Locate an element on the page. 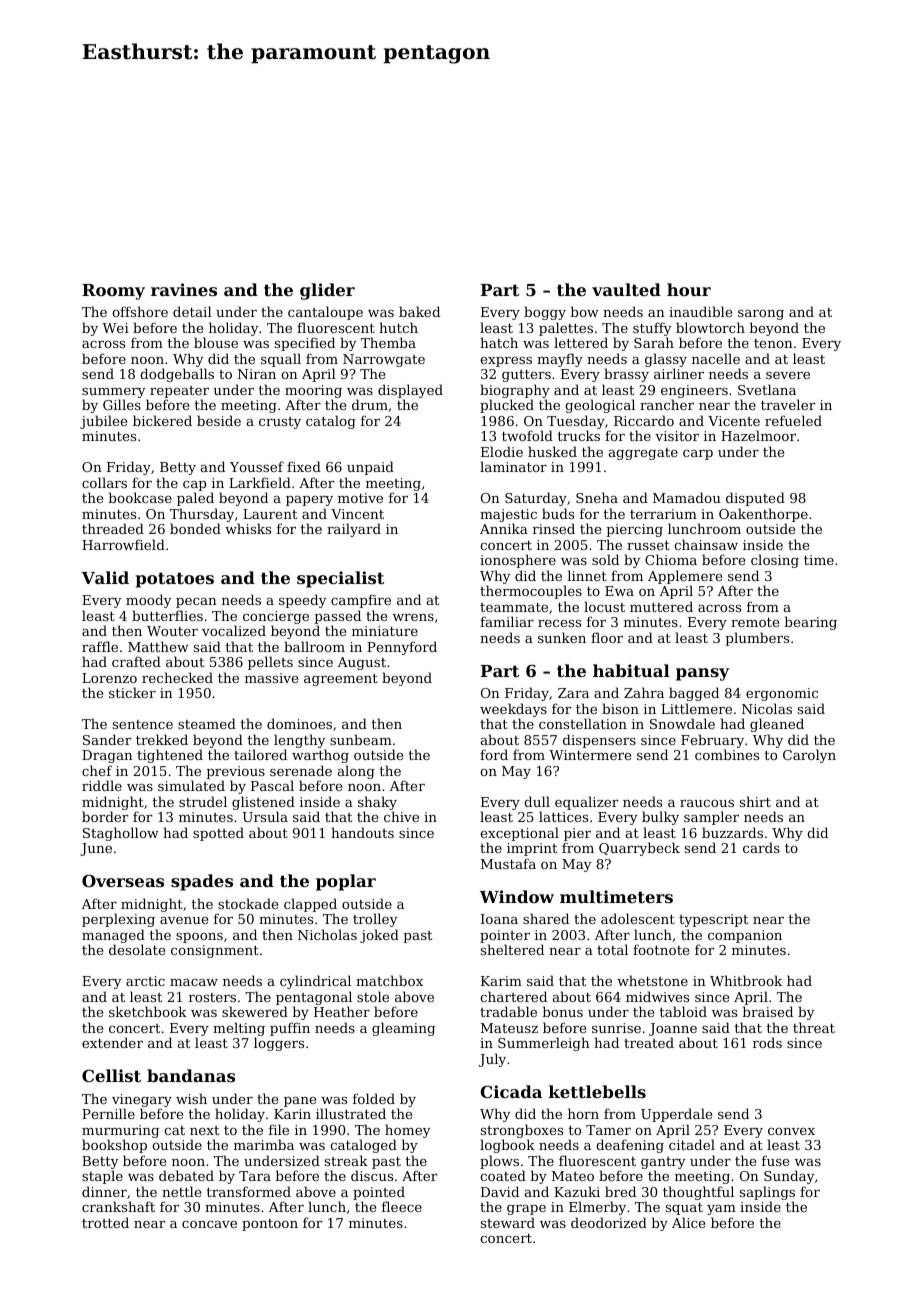  pansy is located at coordinates (702, 674).
